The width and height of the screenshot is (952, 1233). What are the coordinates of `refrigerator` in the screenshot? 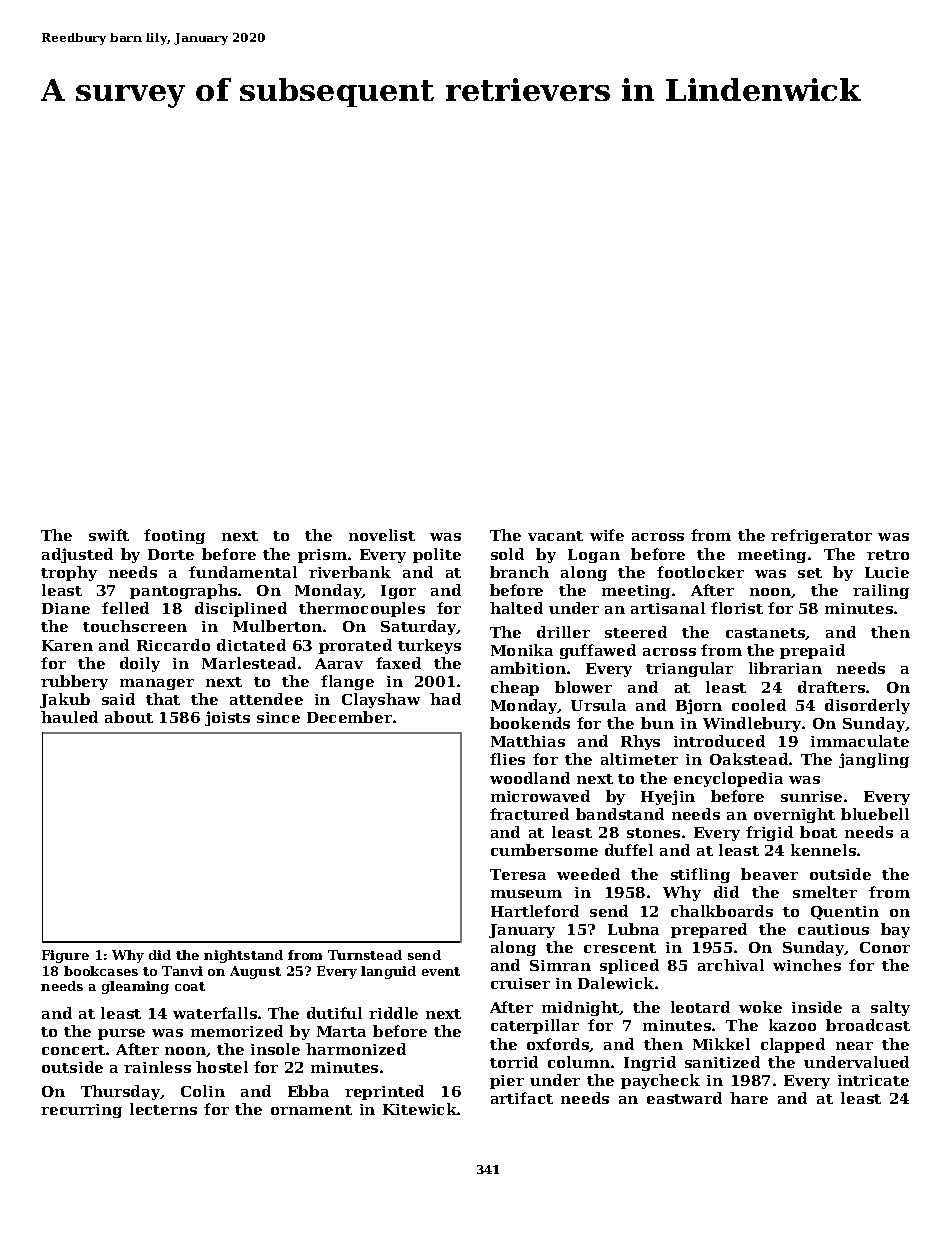 It's located at (821, 536).
